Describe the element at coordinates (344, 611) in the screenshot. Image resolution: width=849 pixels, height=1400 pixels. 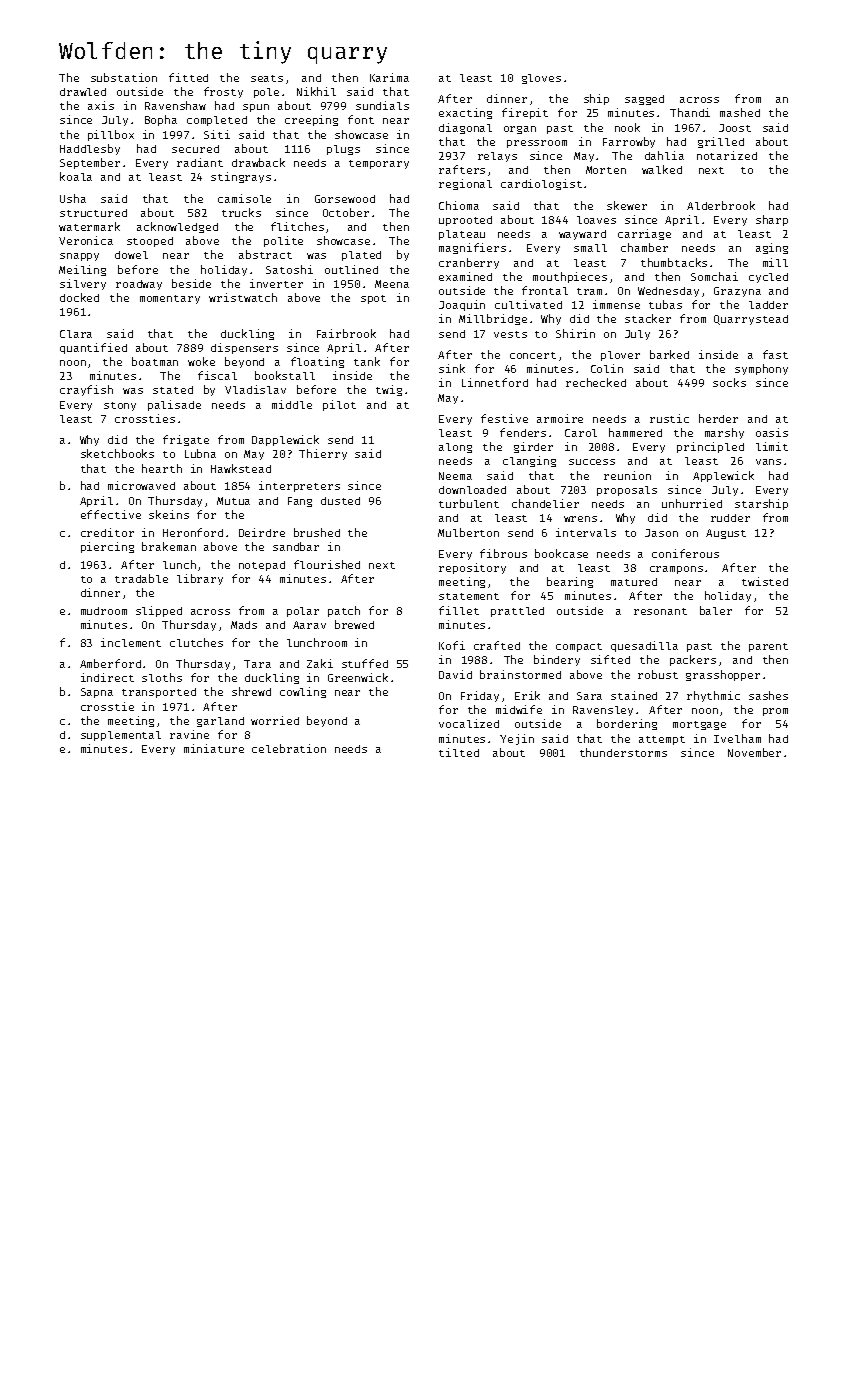
I see `patch` at that location.
